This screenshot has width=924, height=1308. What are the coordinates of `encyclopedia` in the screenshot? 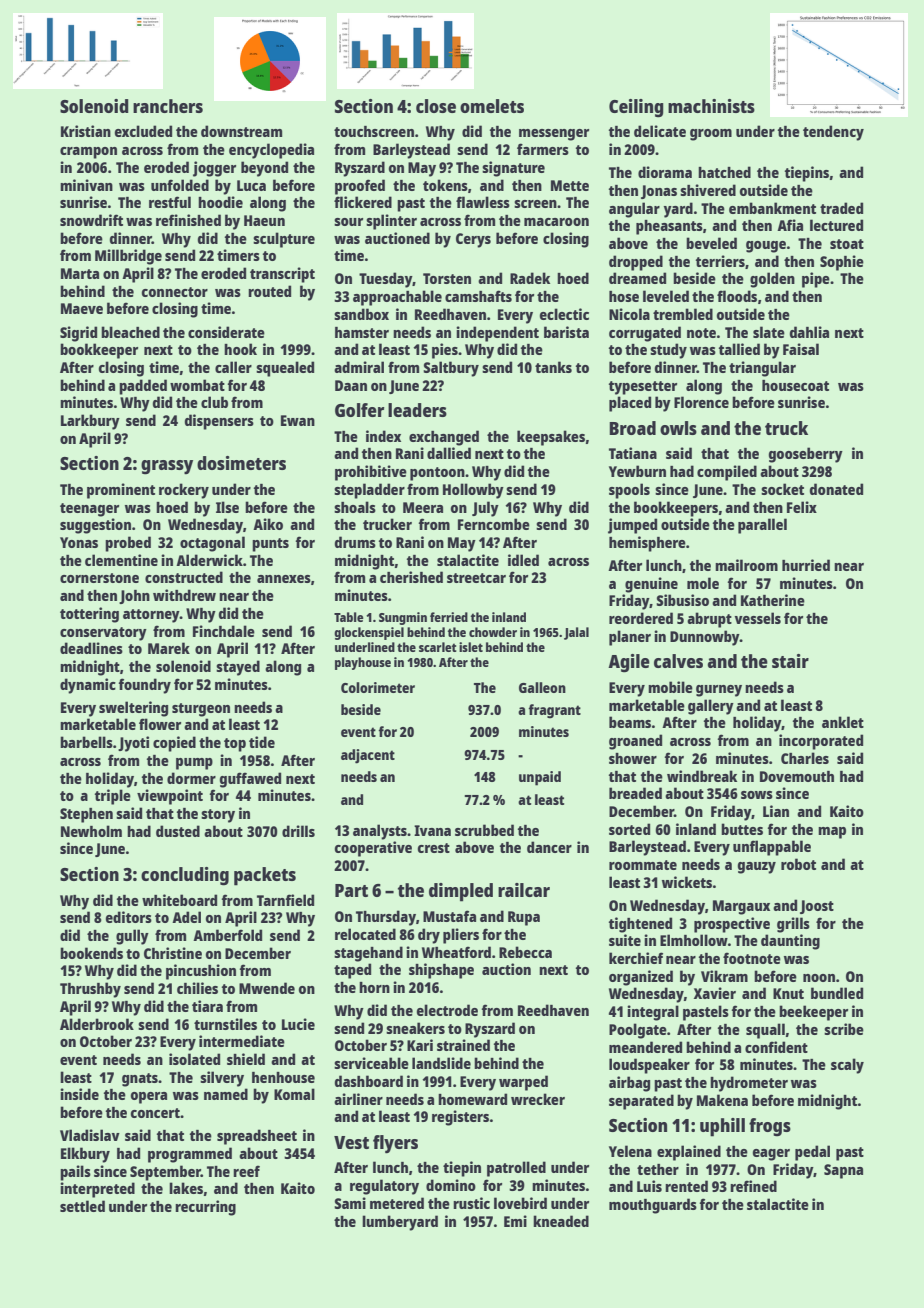 It's located at (271, 151).
